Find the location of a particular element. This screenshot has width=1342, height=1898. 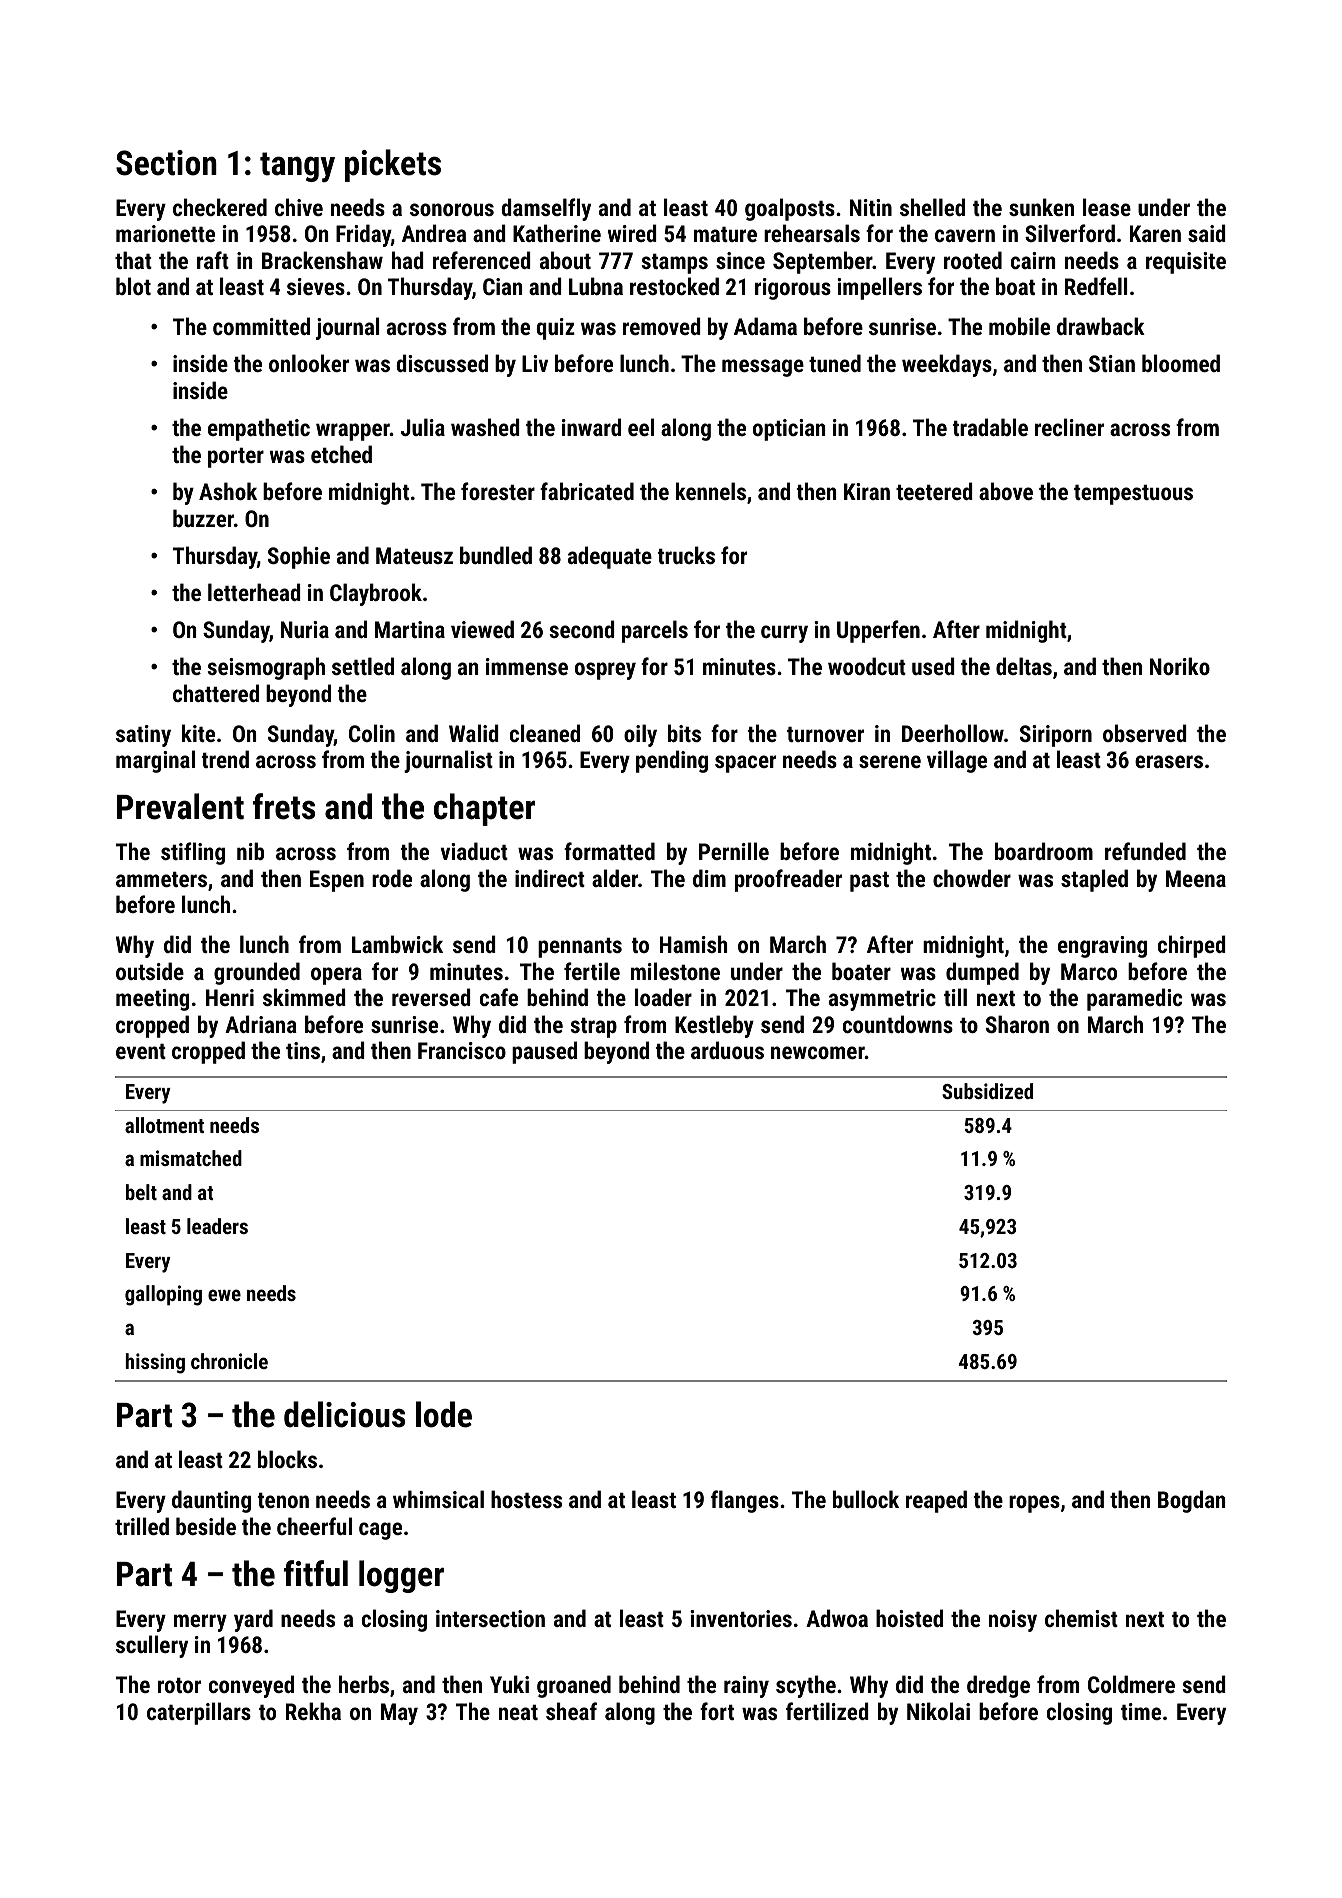

strap is located at coordinates (594, 1028).
